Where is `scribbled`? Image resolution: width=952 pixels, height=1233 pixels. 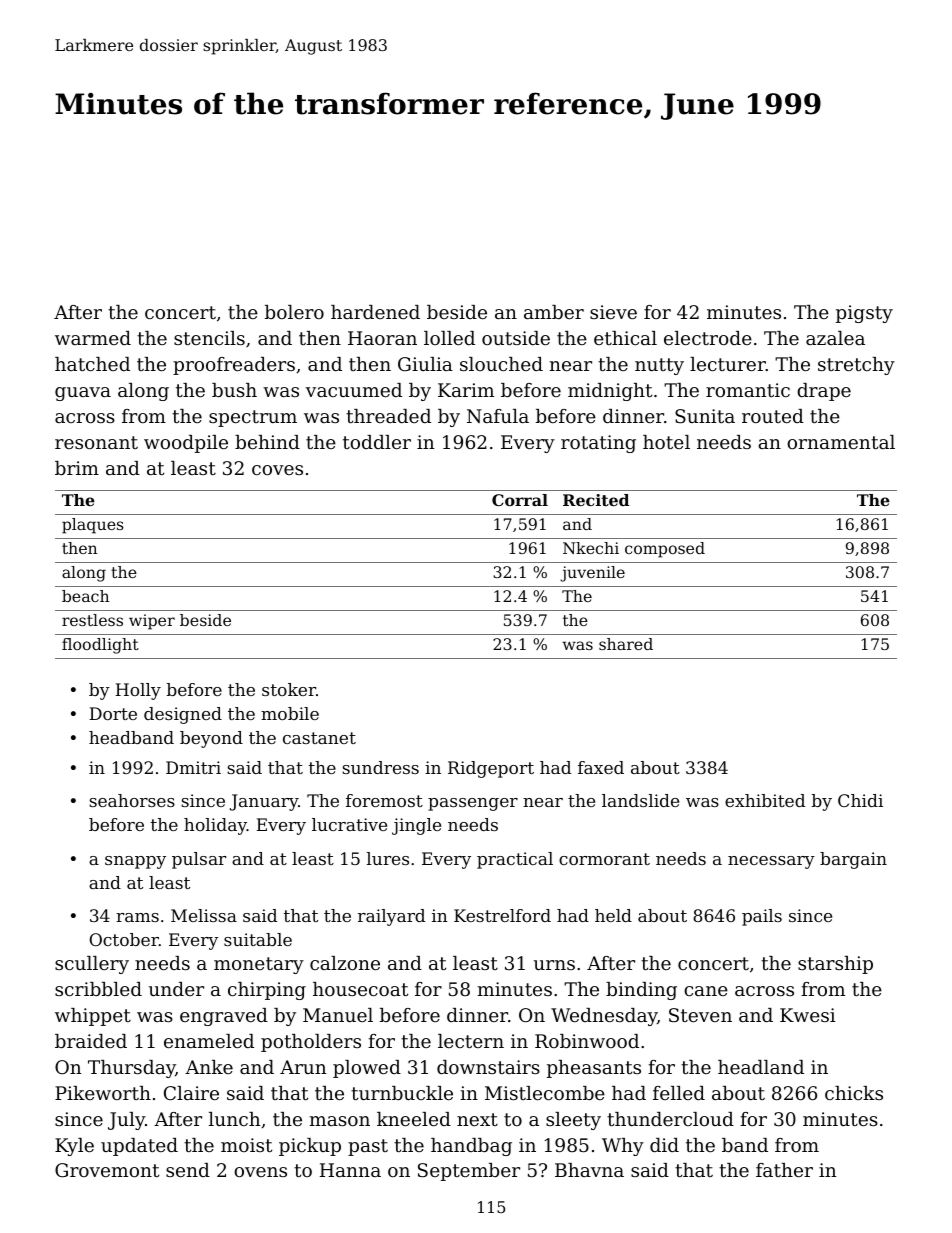 scribbled is located at coordinates (98, 989).
